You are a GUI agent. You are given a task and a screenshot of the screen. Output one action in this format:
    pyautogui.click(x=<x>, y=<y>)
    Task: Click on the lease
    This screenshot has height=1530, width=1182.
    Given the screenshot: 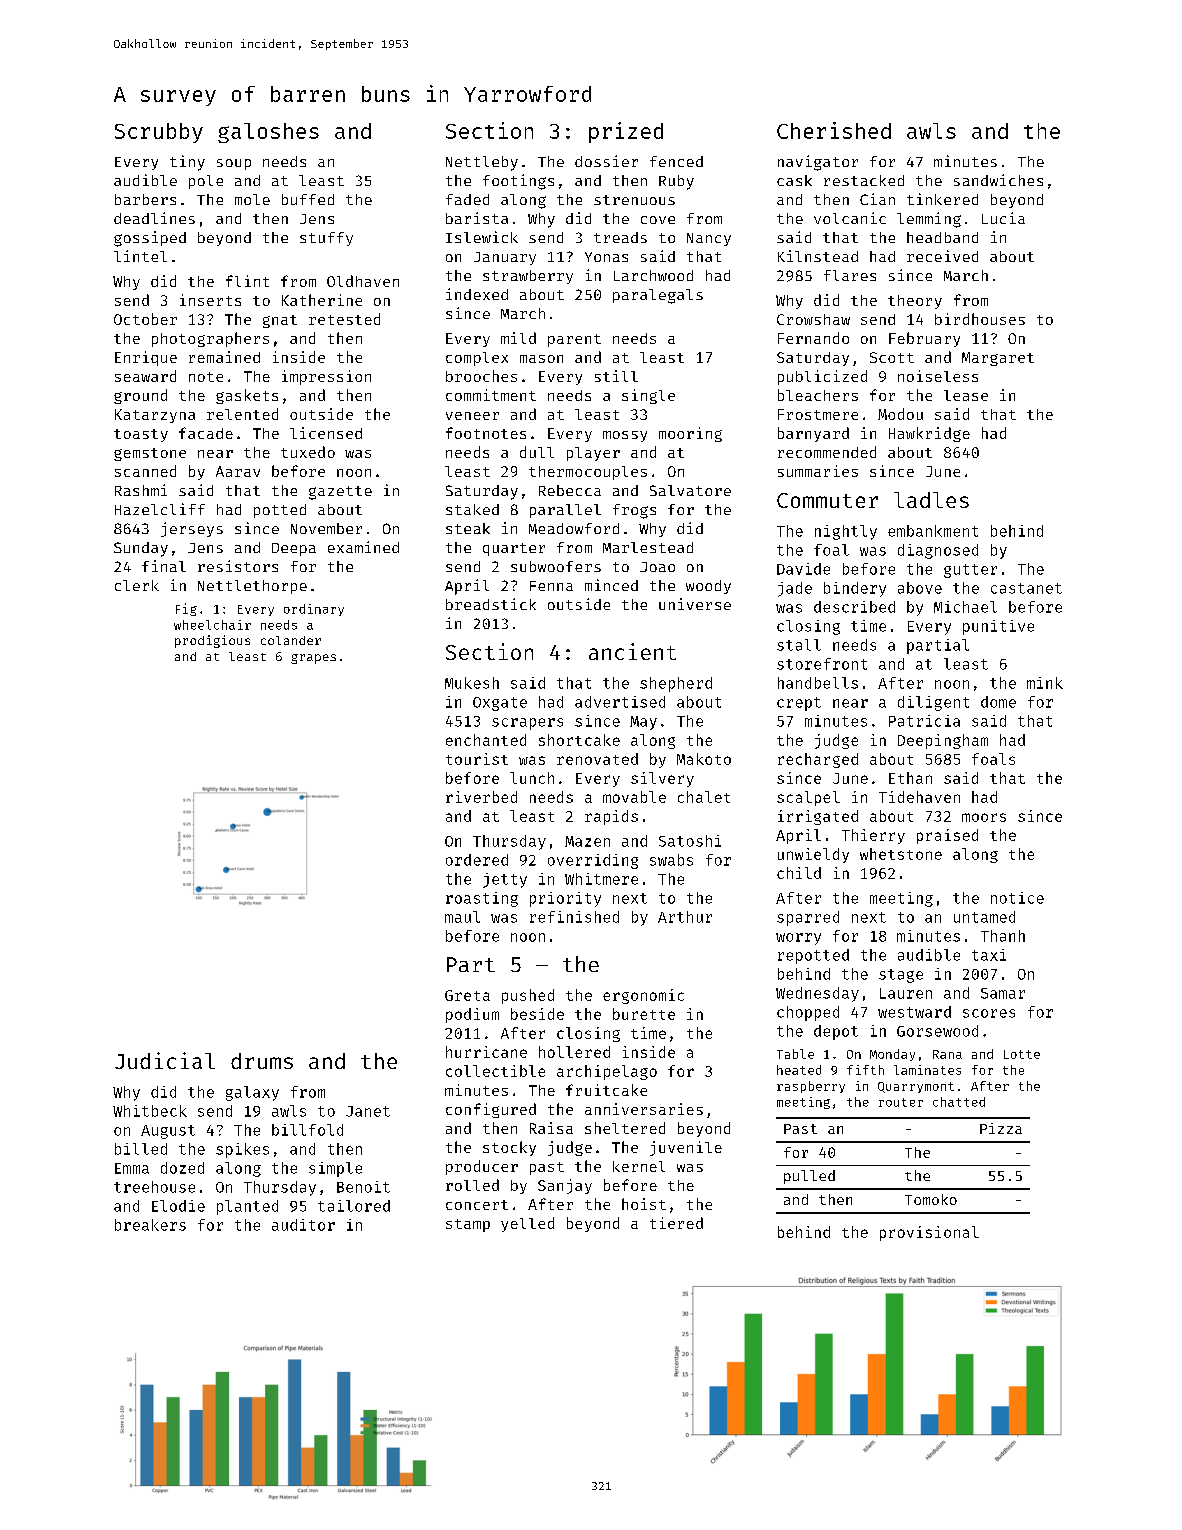 What is the action you would take?
    pyautogui.click(x=966, y=395)
